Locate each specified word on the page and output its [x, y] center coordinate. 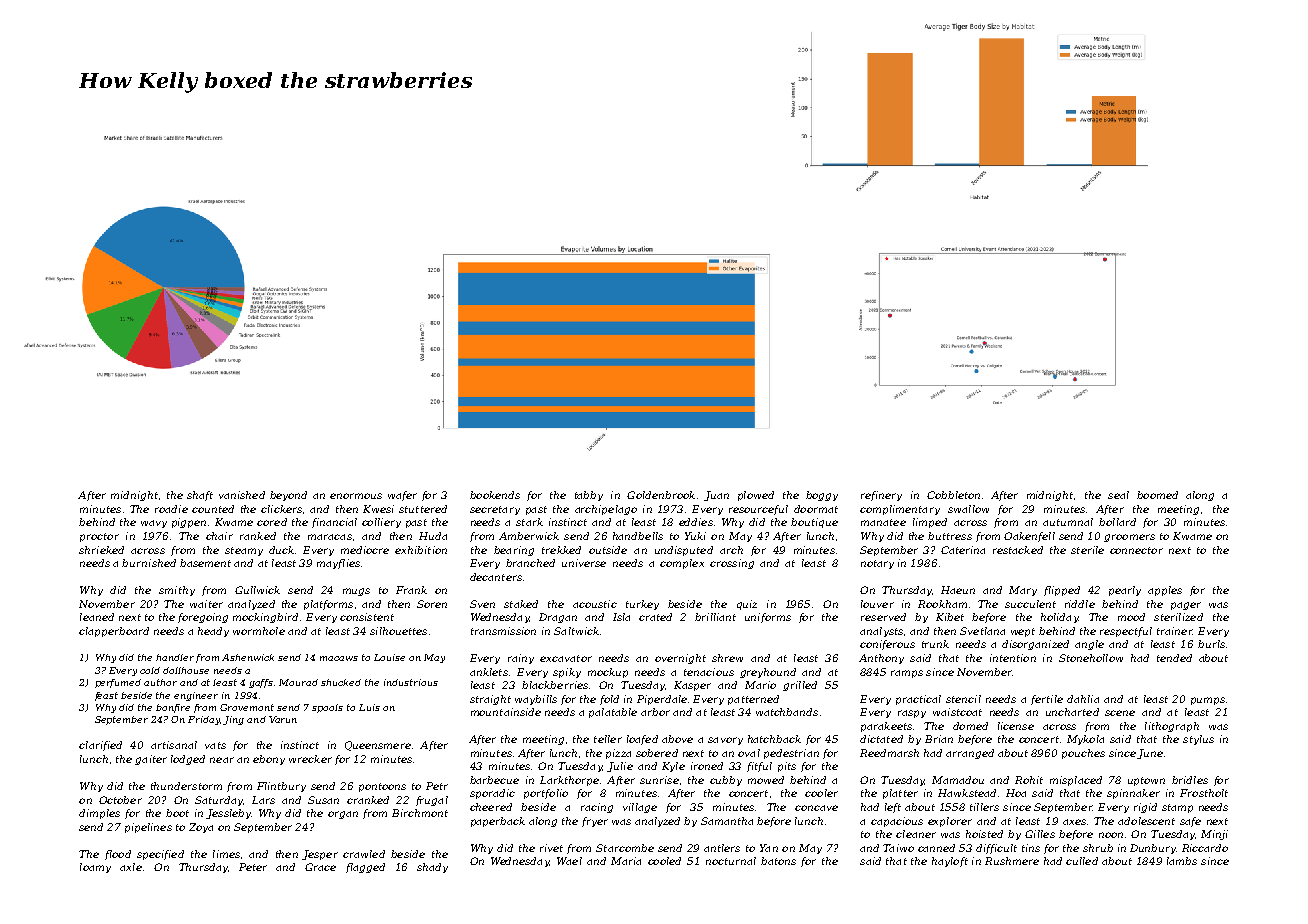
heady [213, 632]
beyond [288, 496]
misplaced [1076, 781]
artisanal [174, 745]
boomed [1157, 495]
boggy [822, 496]
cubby [726, 781]
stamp [1177, 808]
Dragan [558, 618]
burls [1211, 644]
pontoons [382, 787]
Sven [482, 604]
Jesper [320, 855]
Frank [411, 590]
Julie [620, 767]
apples [1165, 591]
